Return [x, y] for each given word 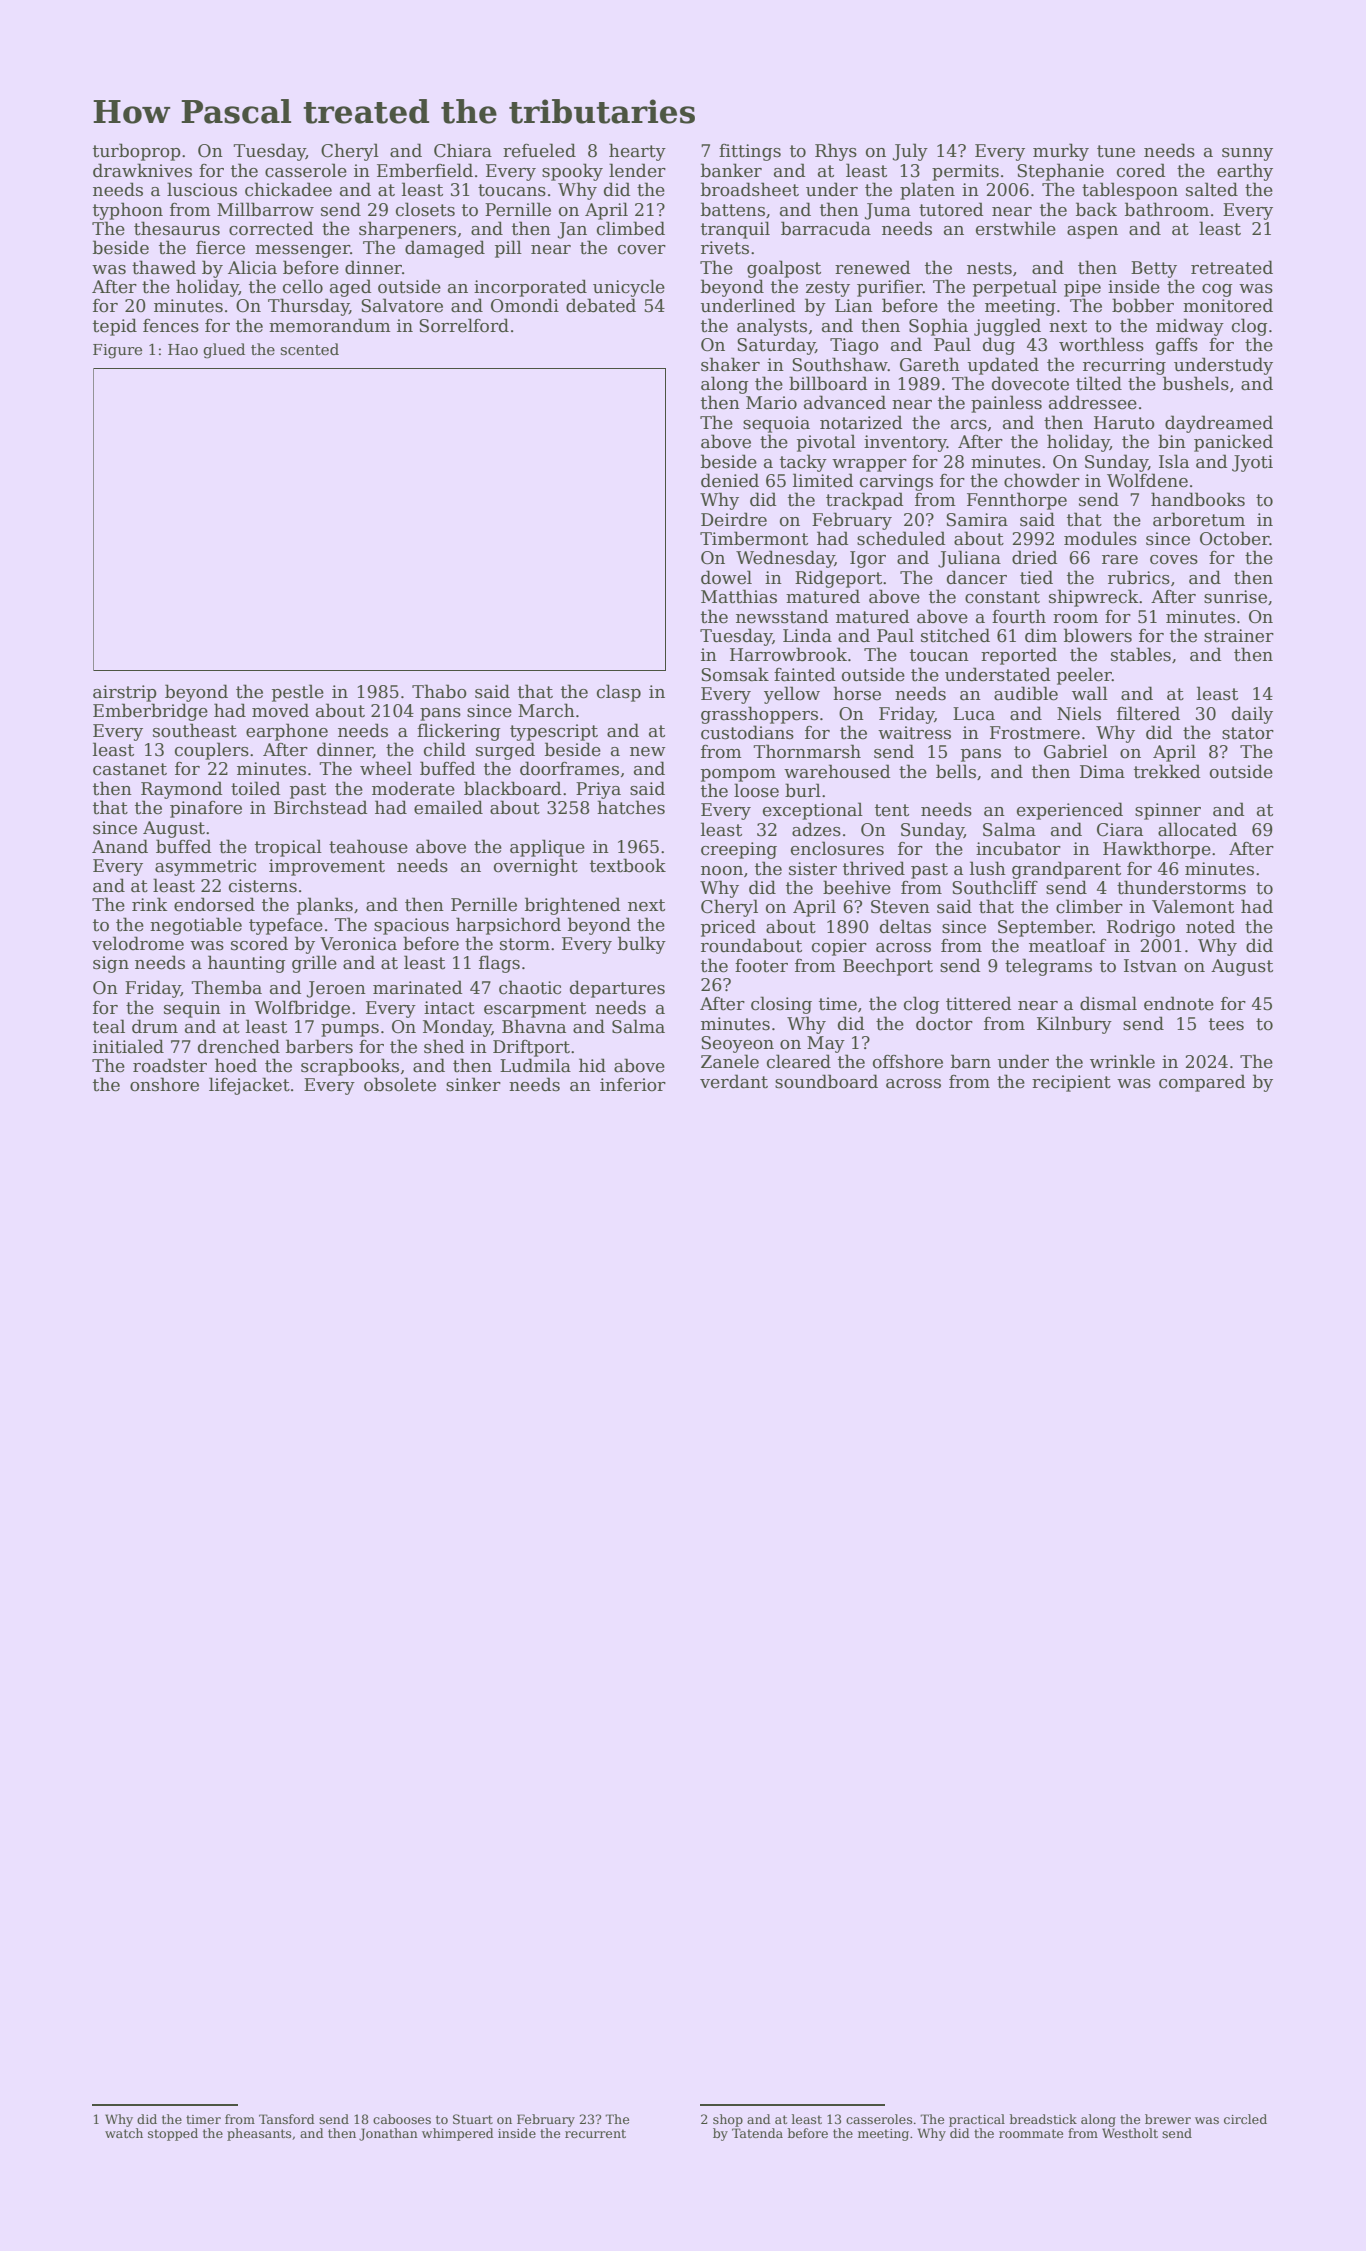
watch [124, 2133]
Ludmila [535, 1065]
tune [1116, 151]
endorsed [214, 904]
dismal [1108, 1003]
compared [1202, 1083]
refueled [539, 150]
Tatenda [757, 2133]
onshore [164, 1084]
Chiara [463, 150]
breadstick [1043, 2119]
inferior [633, 1085]
